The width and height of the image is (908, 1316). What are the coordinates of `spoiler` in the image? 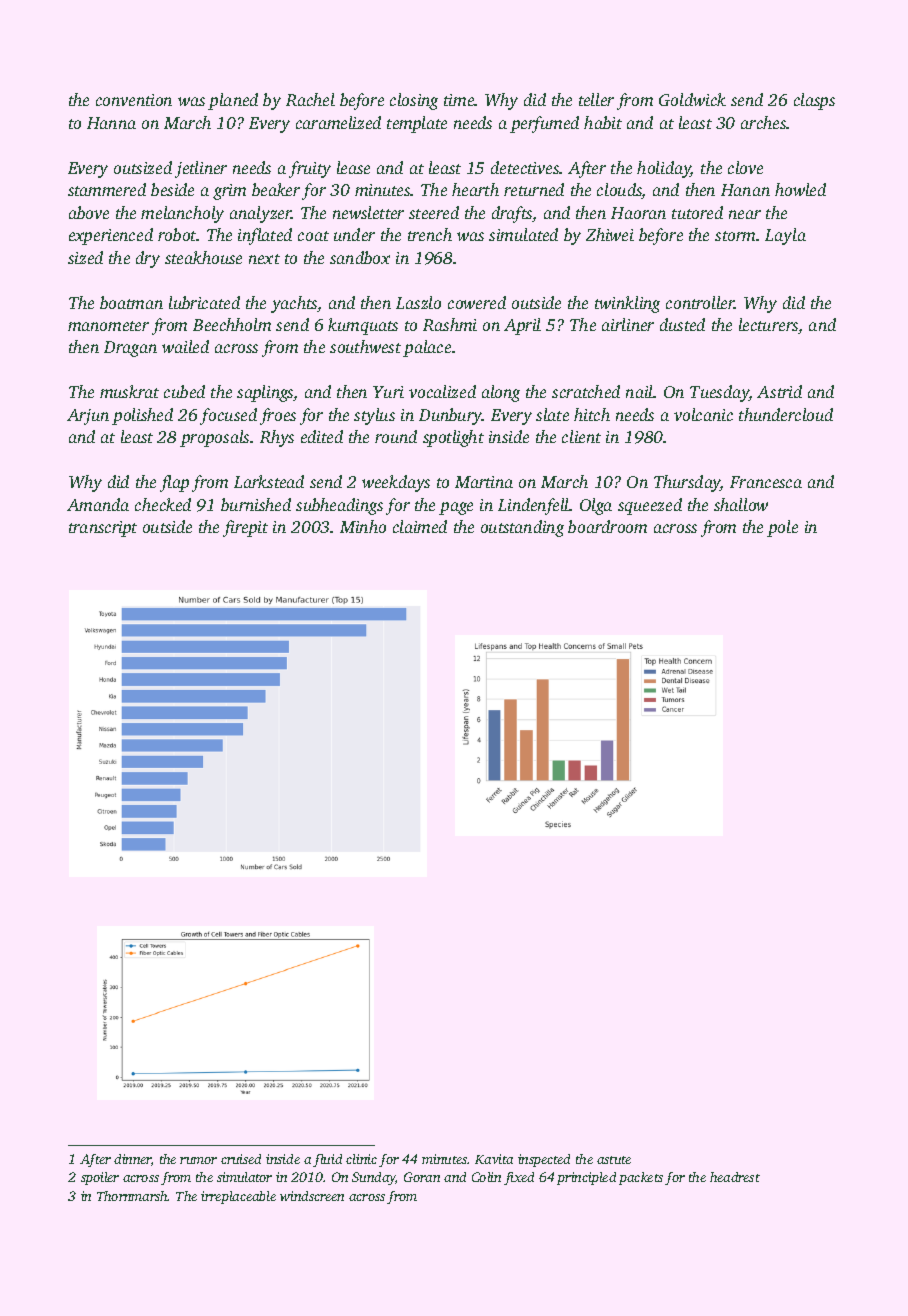 It's located at (100, 1178).
